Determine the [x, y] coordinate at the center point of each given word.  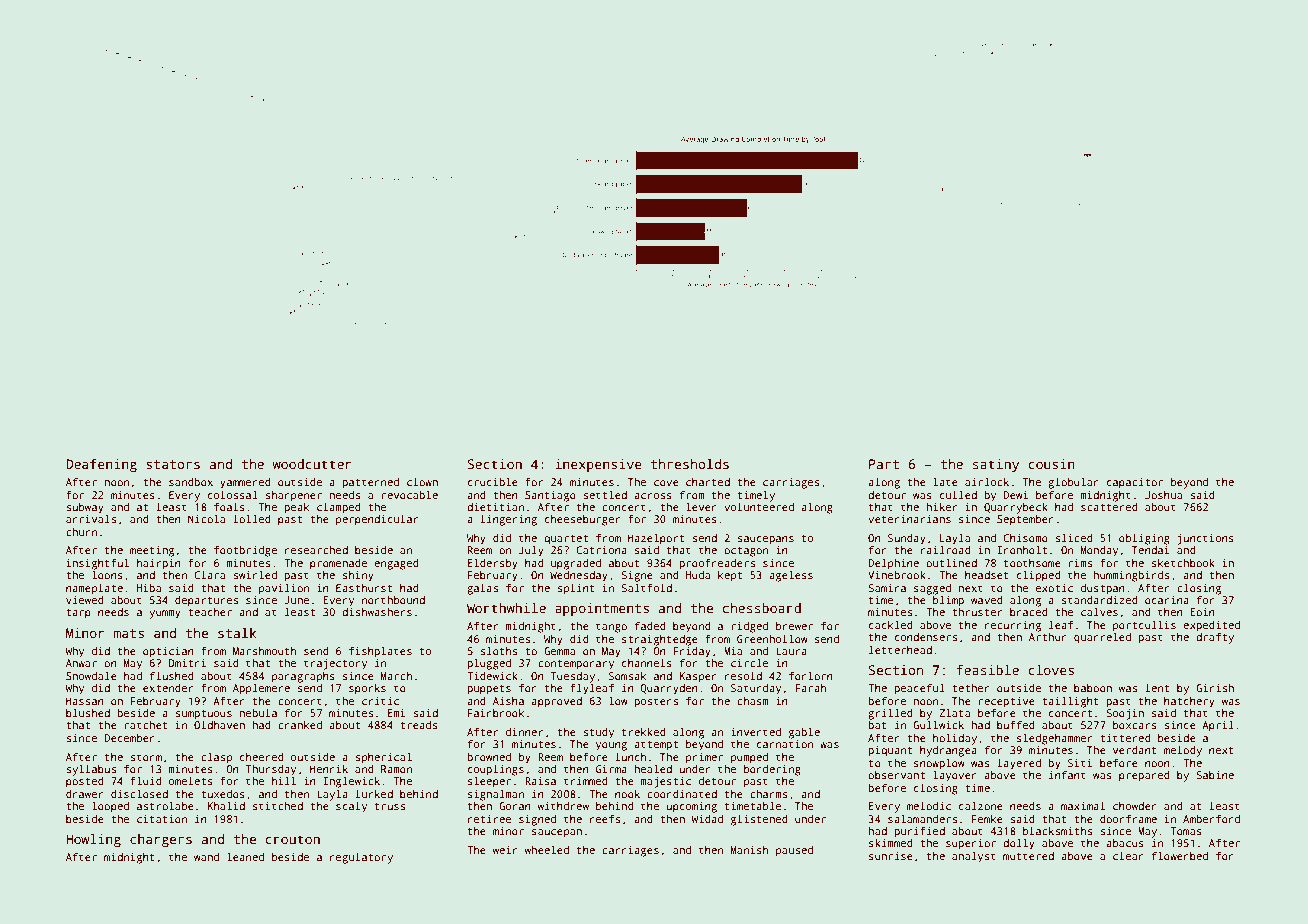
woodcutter [311, 464]
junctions [1205, 539]
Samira [887, 588]
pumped [749, 758]
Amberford [1211, 819]
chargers [161, 840]
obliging [1144, 539]
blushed [88, 713]
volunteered [759, 507]
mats [129, 633]
